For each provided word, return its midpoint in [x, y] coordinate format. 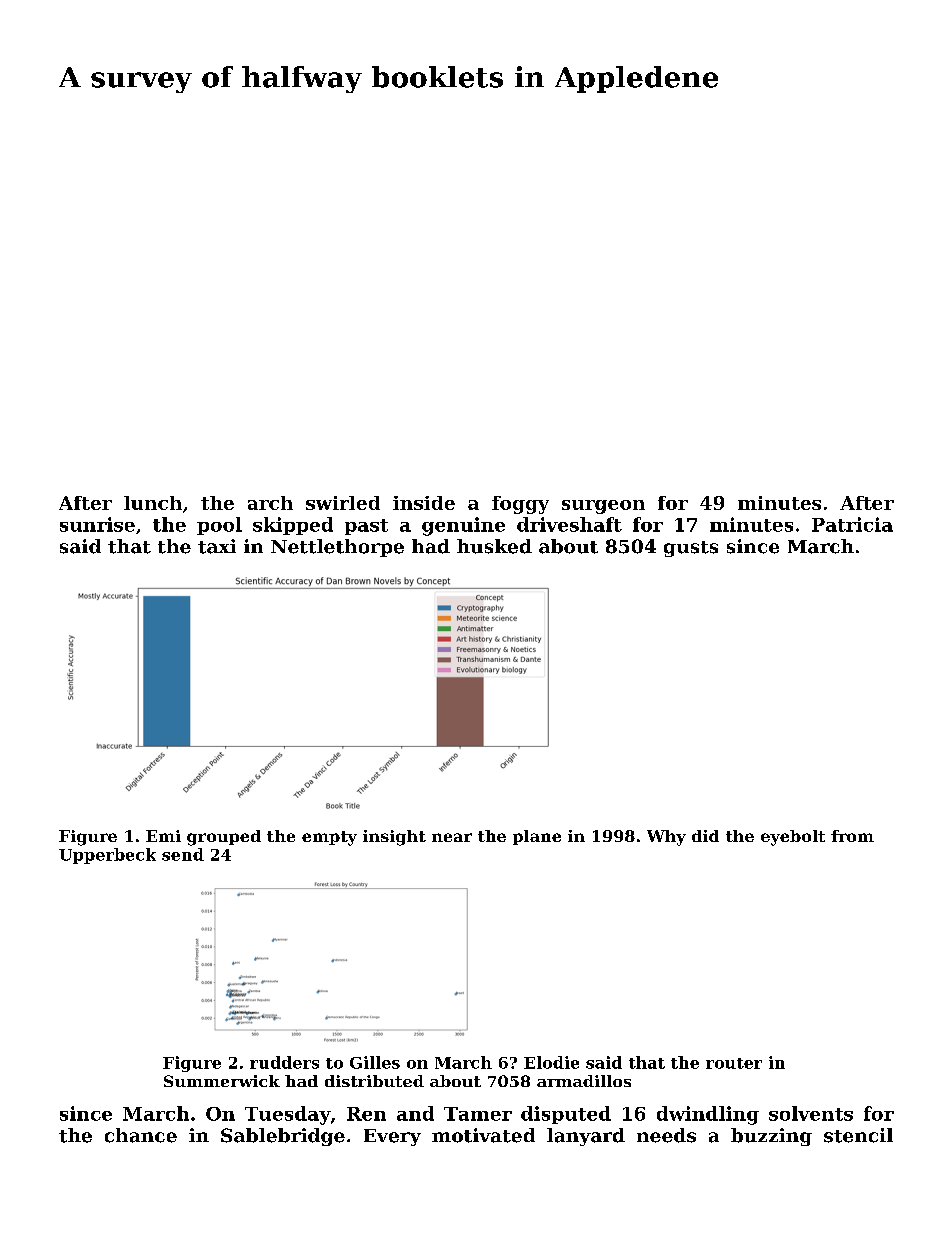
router [734, 1063]
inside [424, 503]
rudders [284, 1062]
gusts [691, 549]
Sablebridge [283, 1137]
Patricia [852, 524]
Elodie [551, 1062]
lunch [153, 503]
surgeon [603, 507]
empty [329, 838]
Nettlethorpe [337, 548]
